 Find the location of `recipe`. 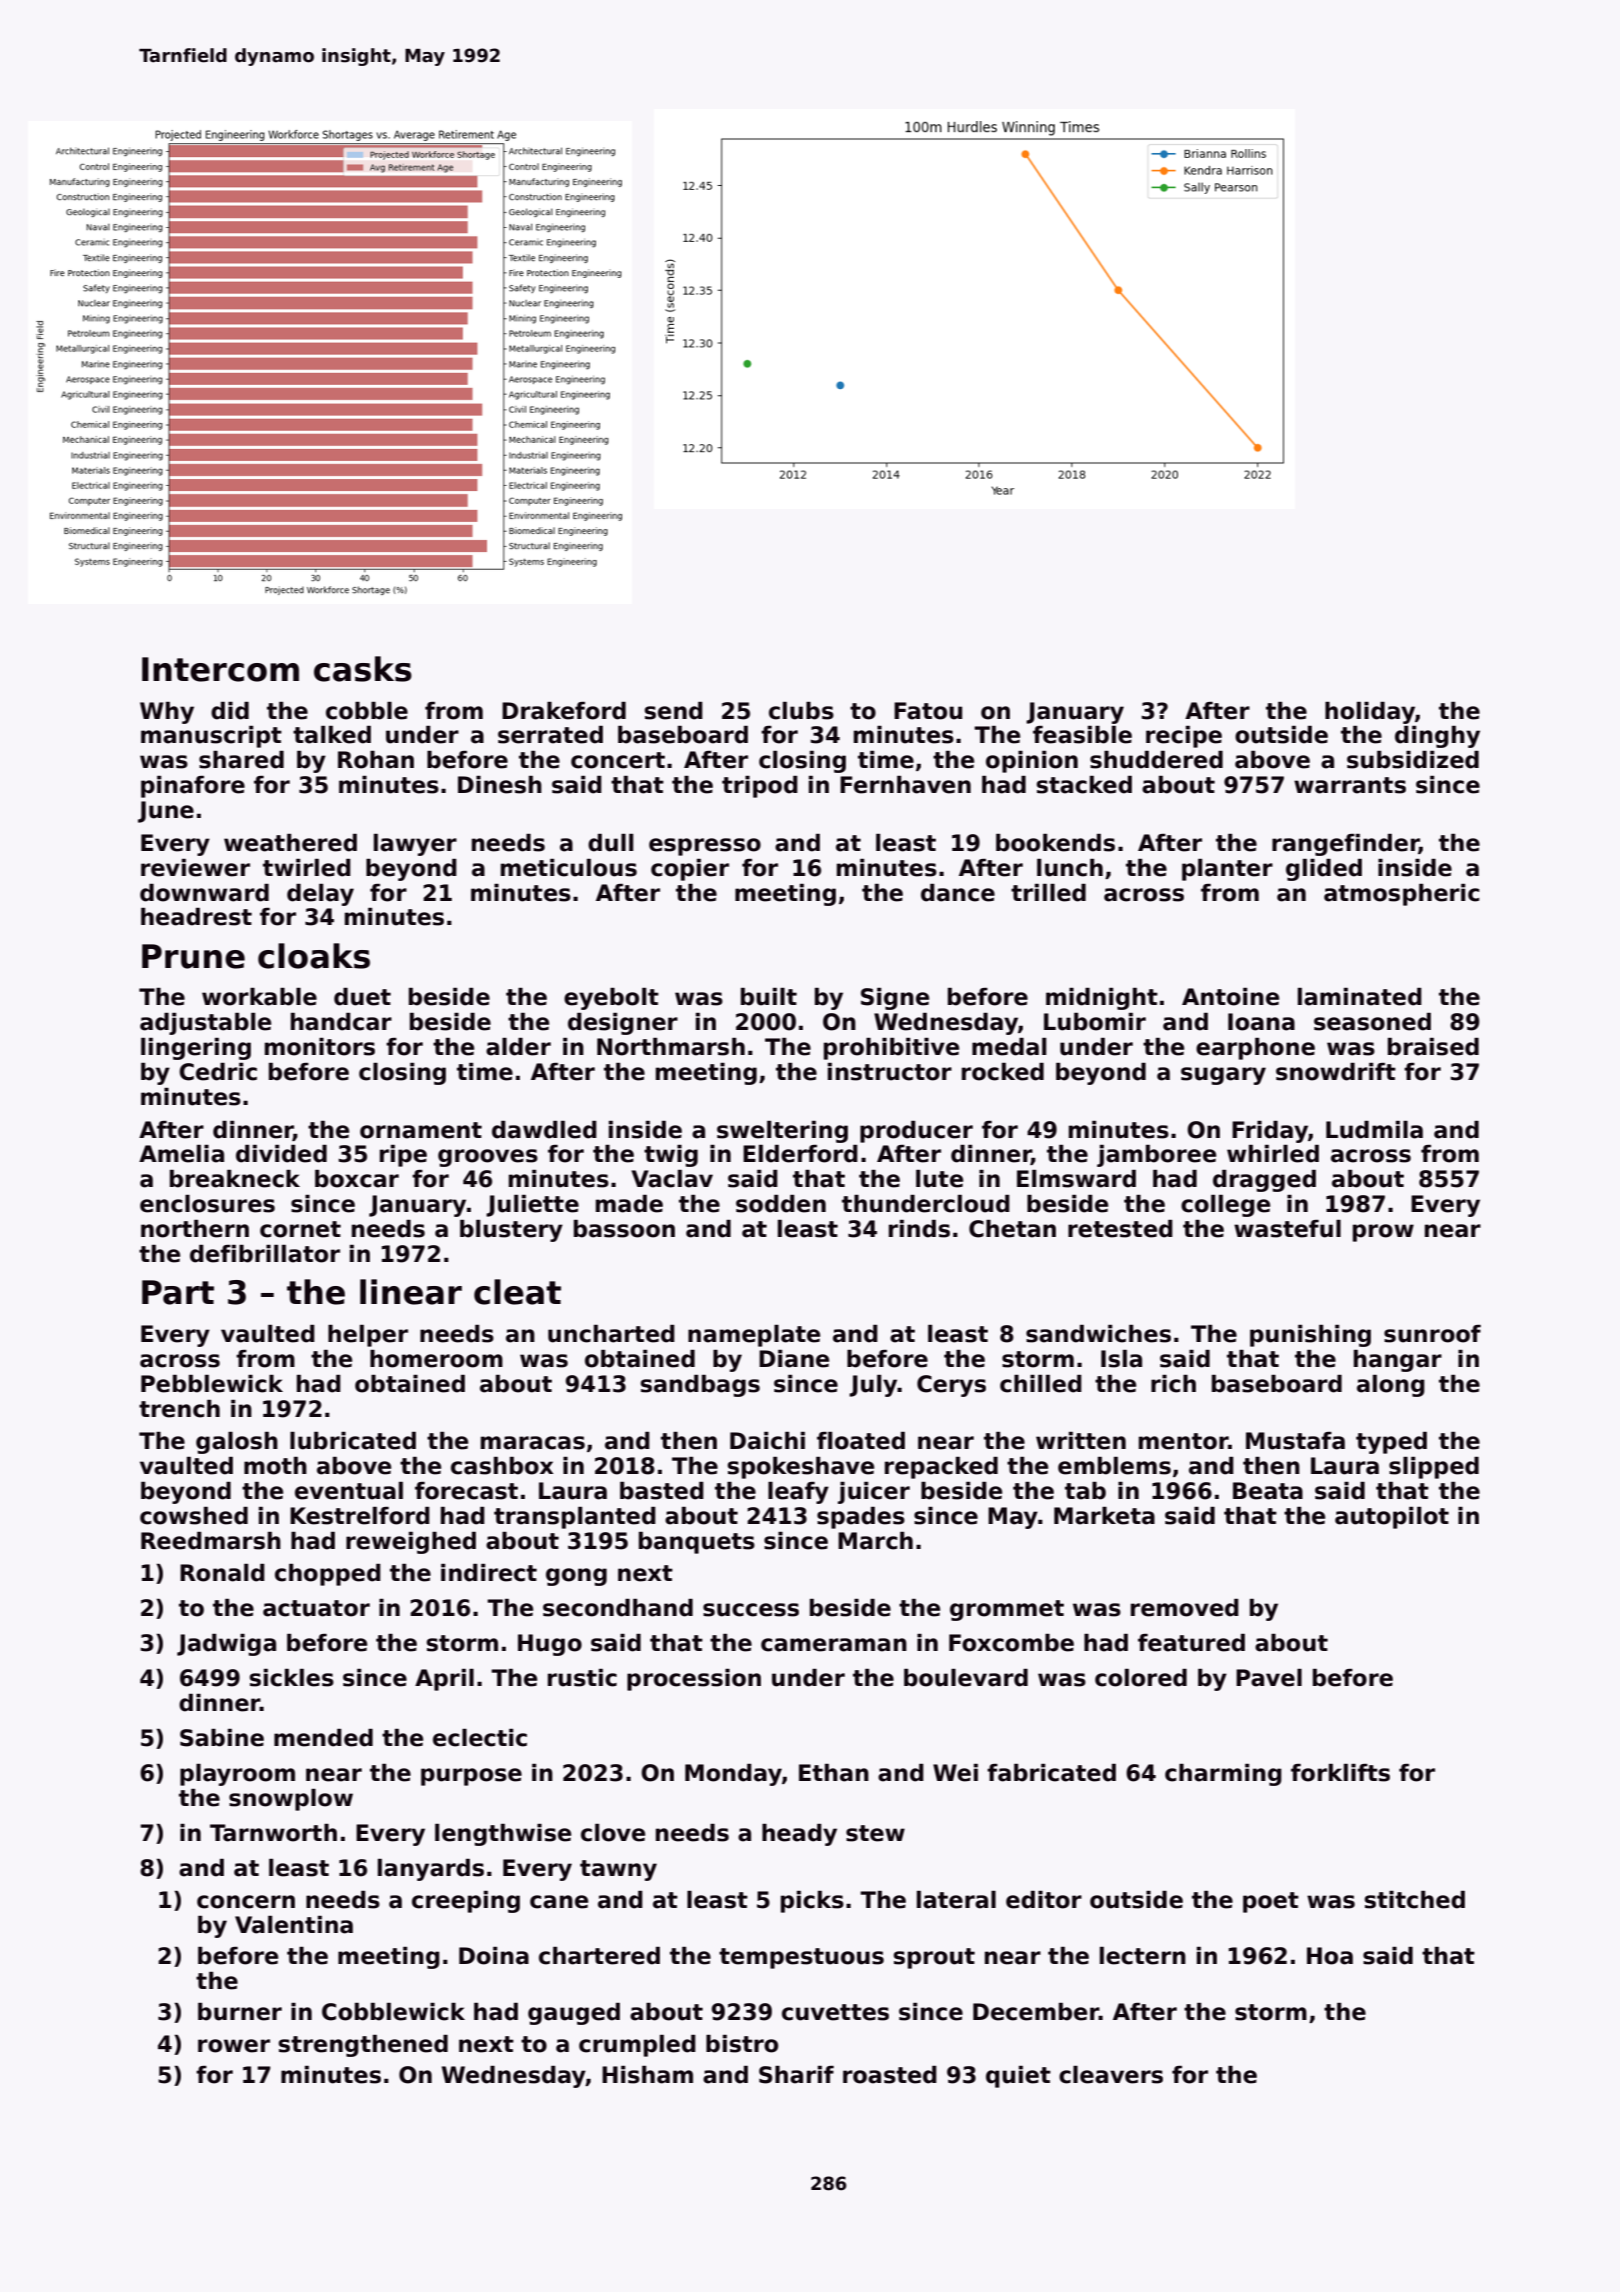

recipe is located at coordinates (1184, 737).
